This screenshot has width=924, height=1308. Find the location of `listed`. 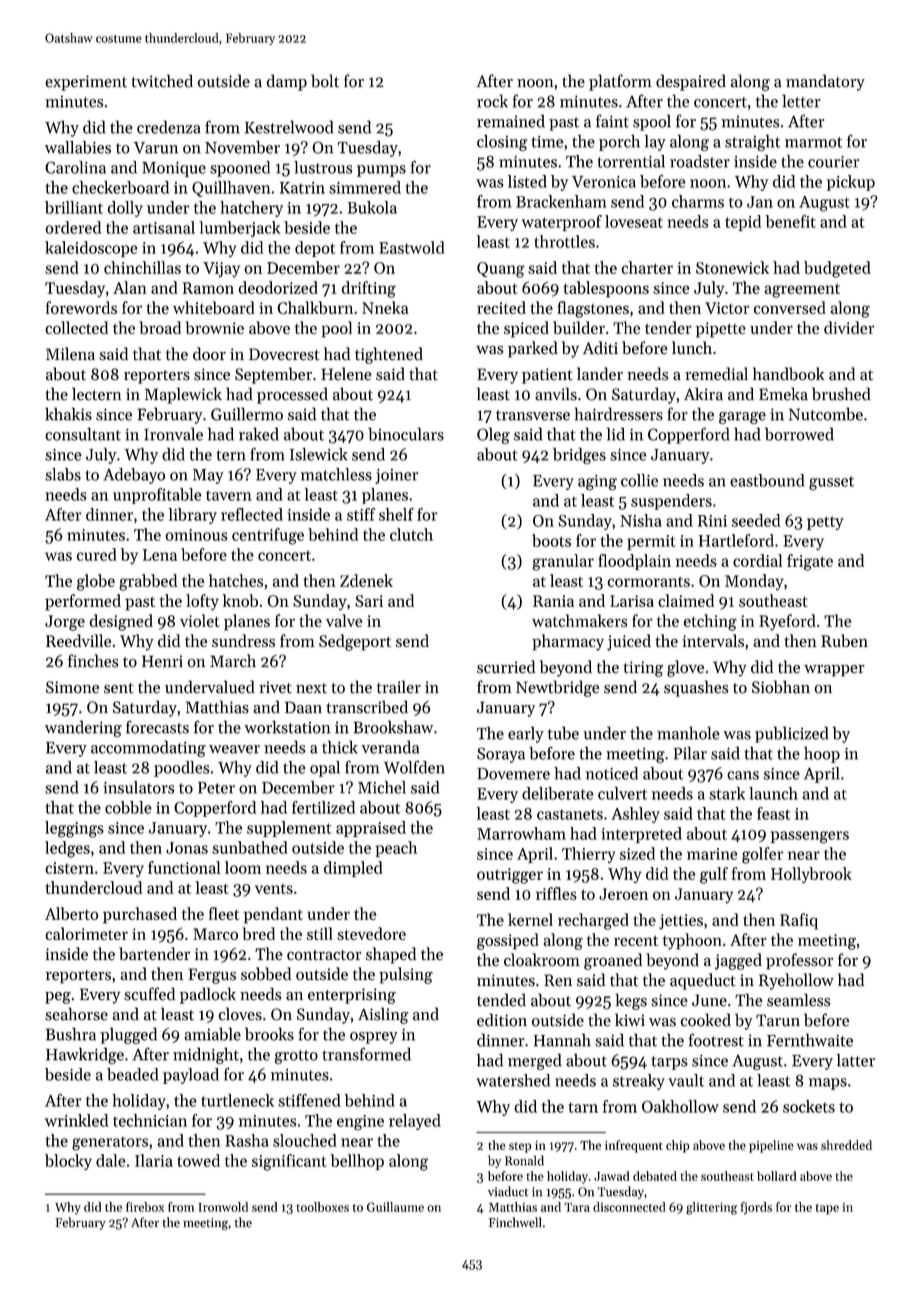

listed is located at coordinates (527, 181).
